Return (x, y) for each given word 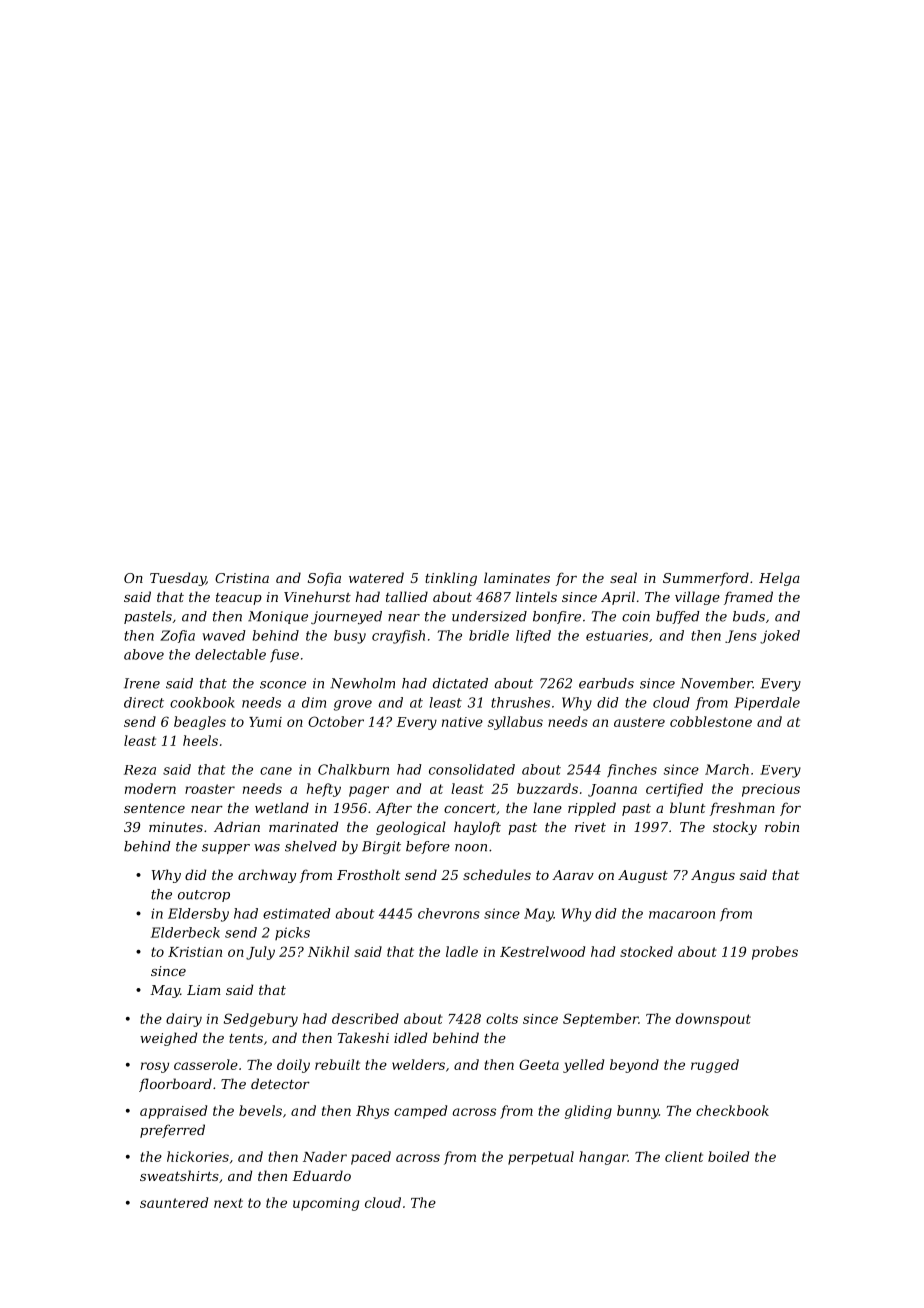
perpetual (541, 1158)
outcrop (204, 896)
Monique (278, 617)
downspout (713, 1020)
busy (350, 637)
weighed (168, 1039)
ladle (462, 951)
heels (200, 740)
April (618, 598)
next (228, 1203)
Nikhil (328, 951)
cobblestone (711, 721)
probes (775, 953)
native (462, 722)
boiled (728, 1156)
